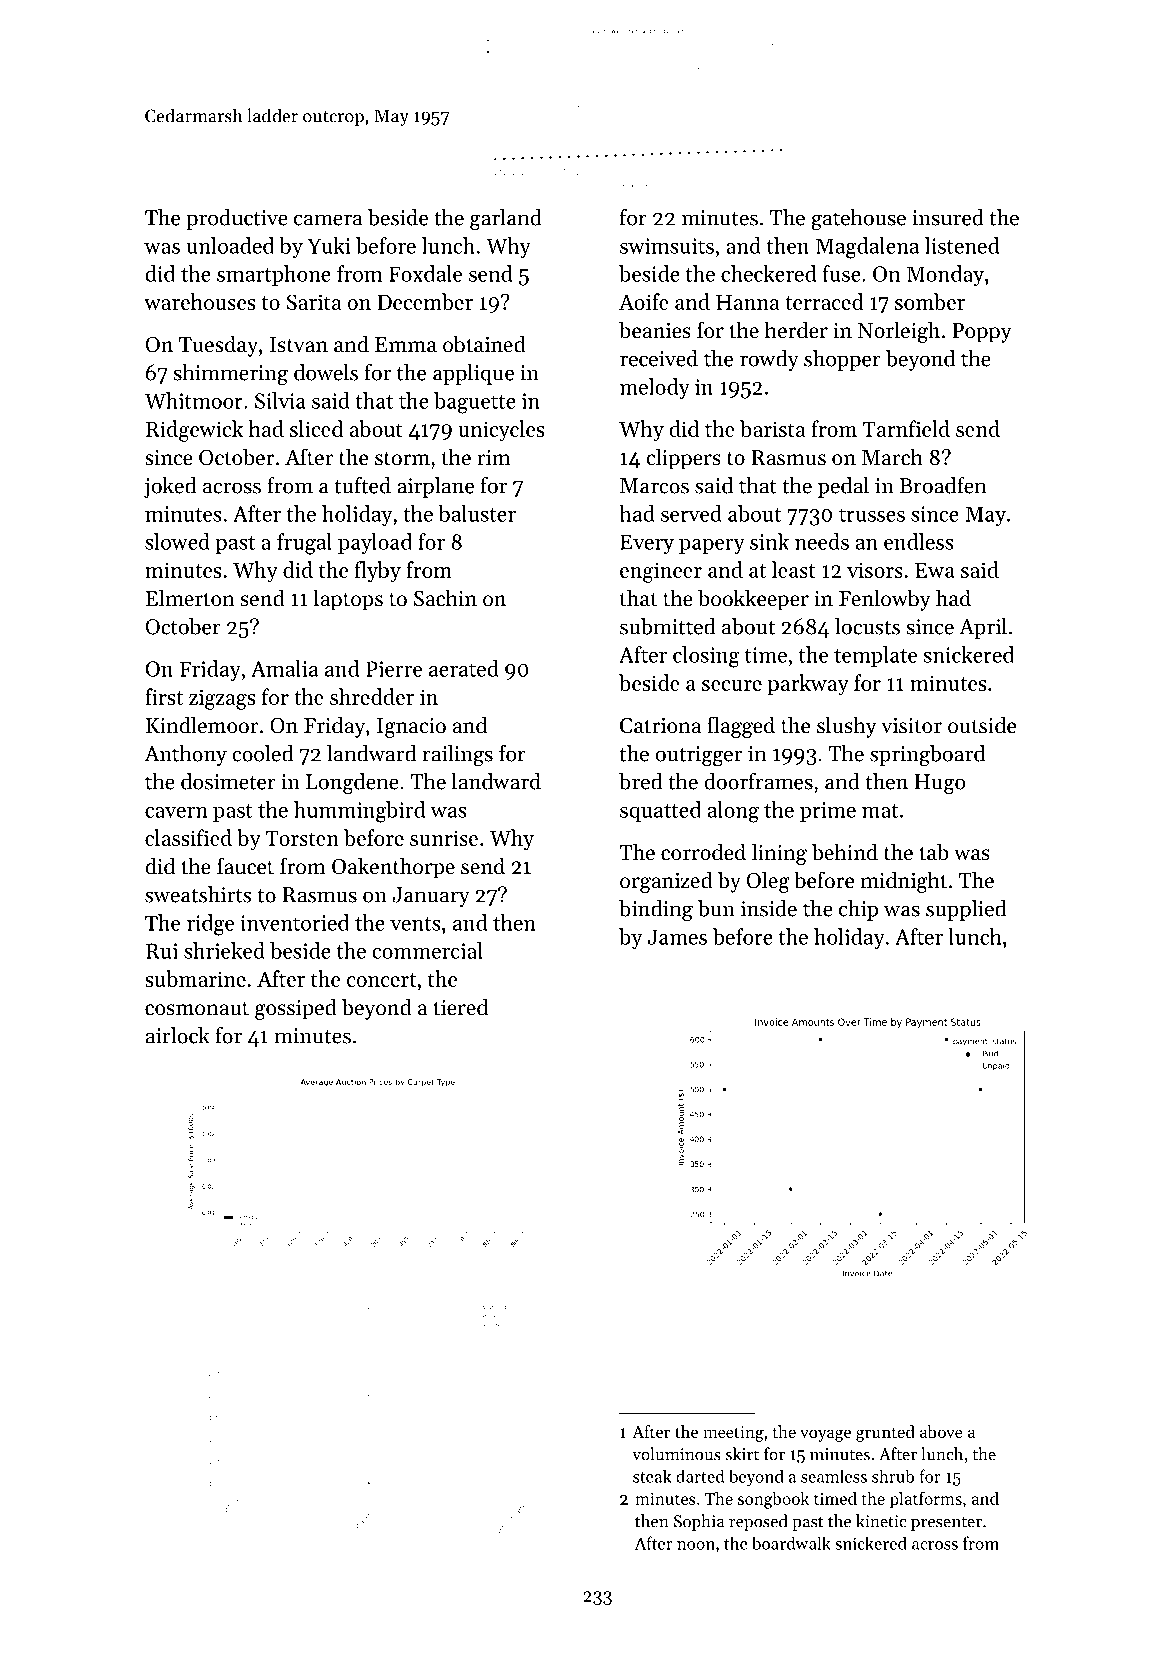  Describe the element at coordinates (230, 245) in the screenshot. I see `unloaded` at that location.
